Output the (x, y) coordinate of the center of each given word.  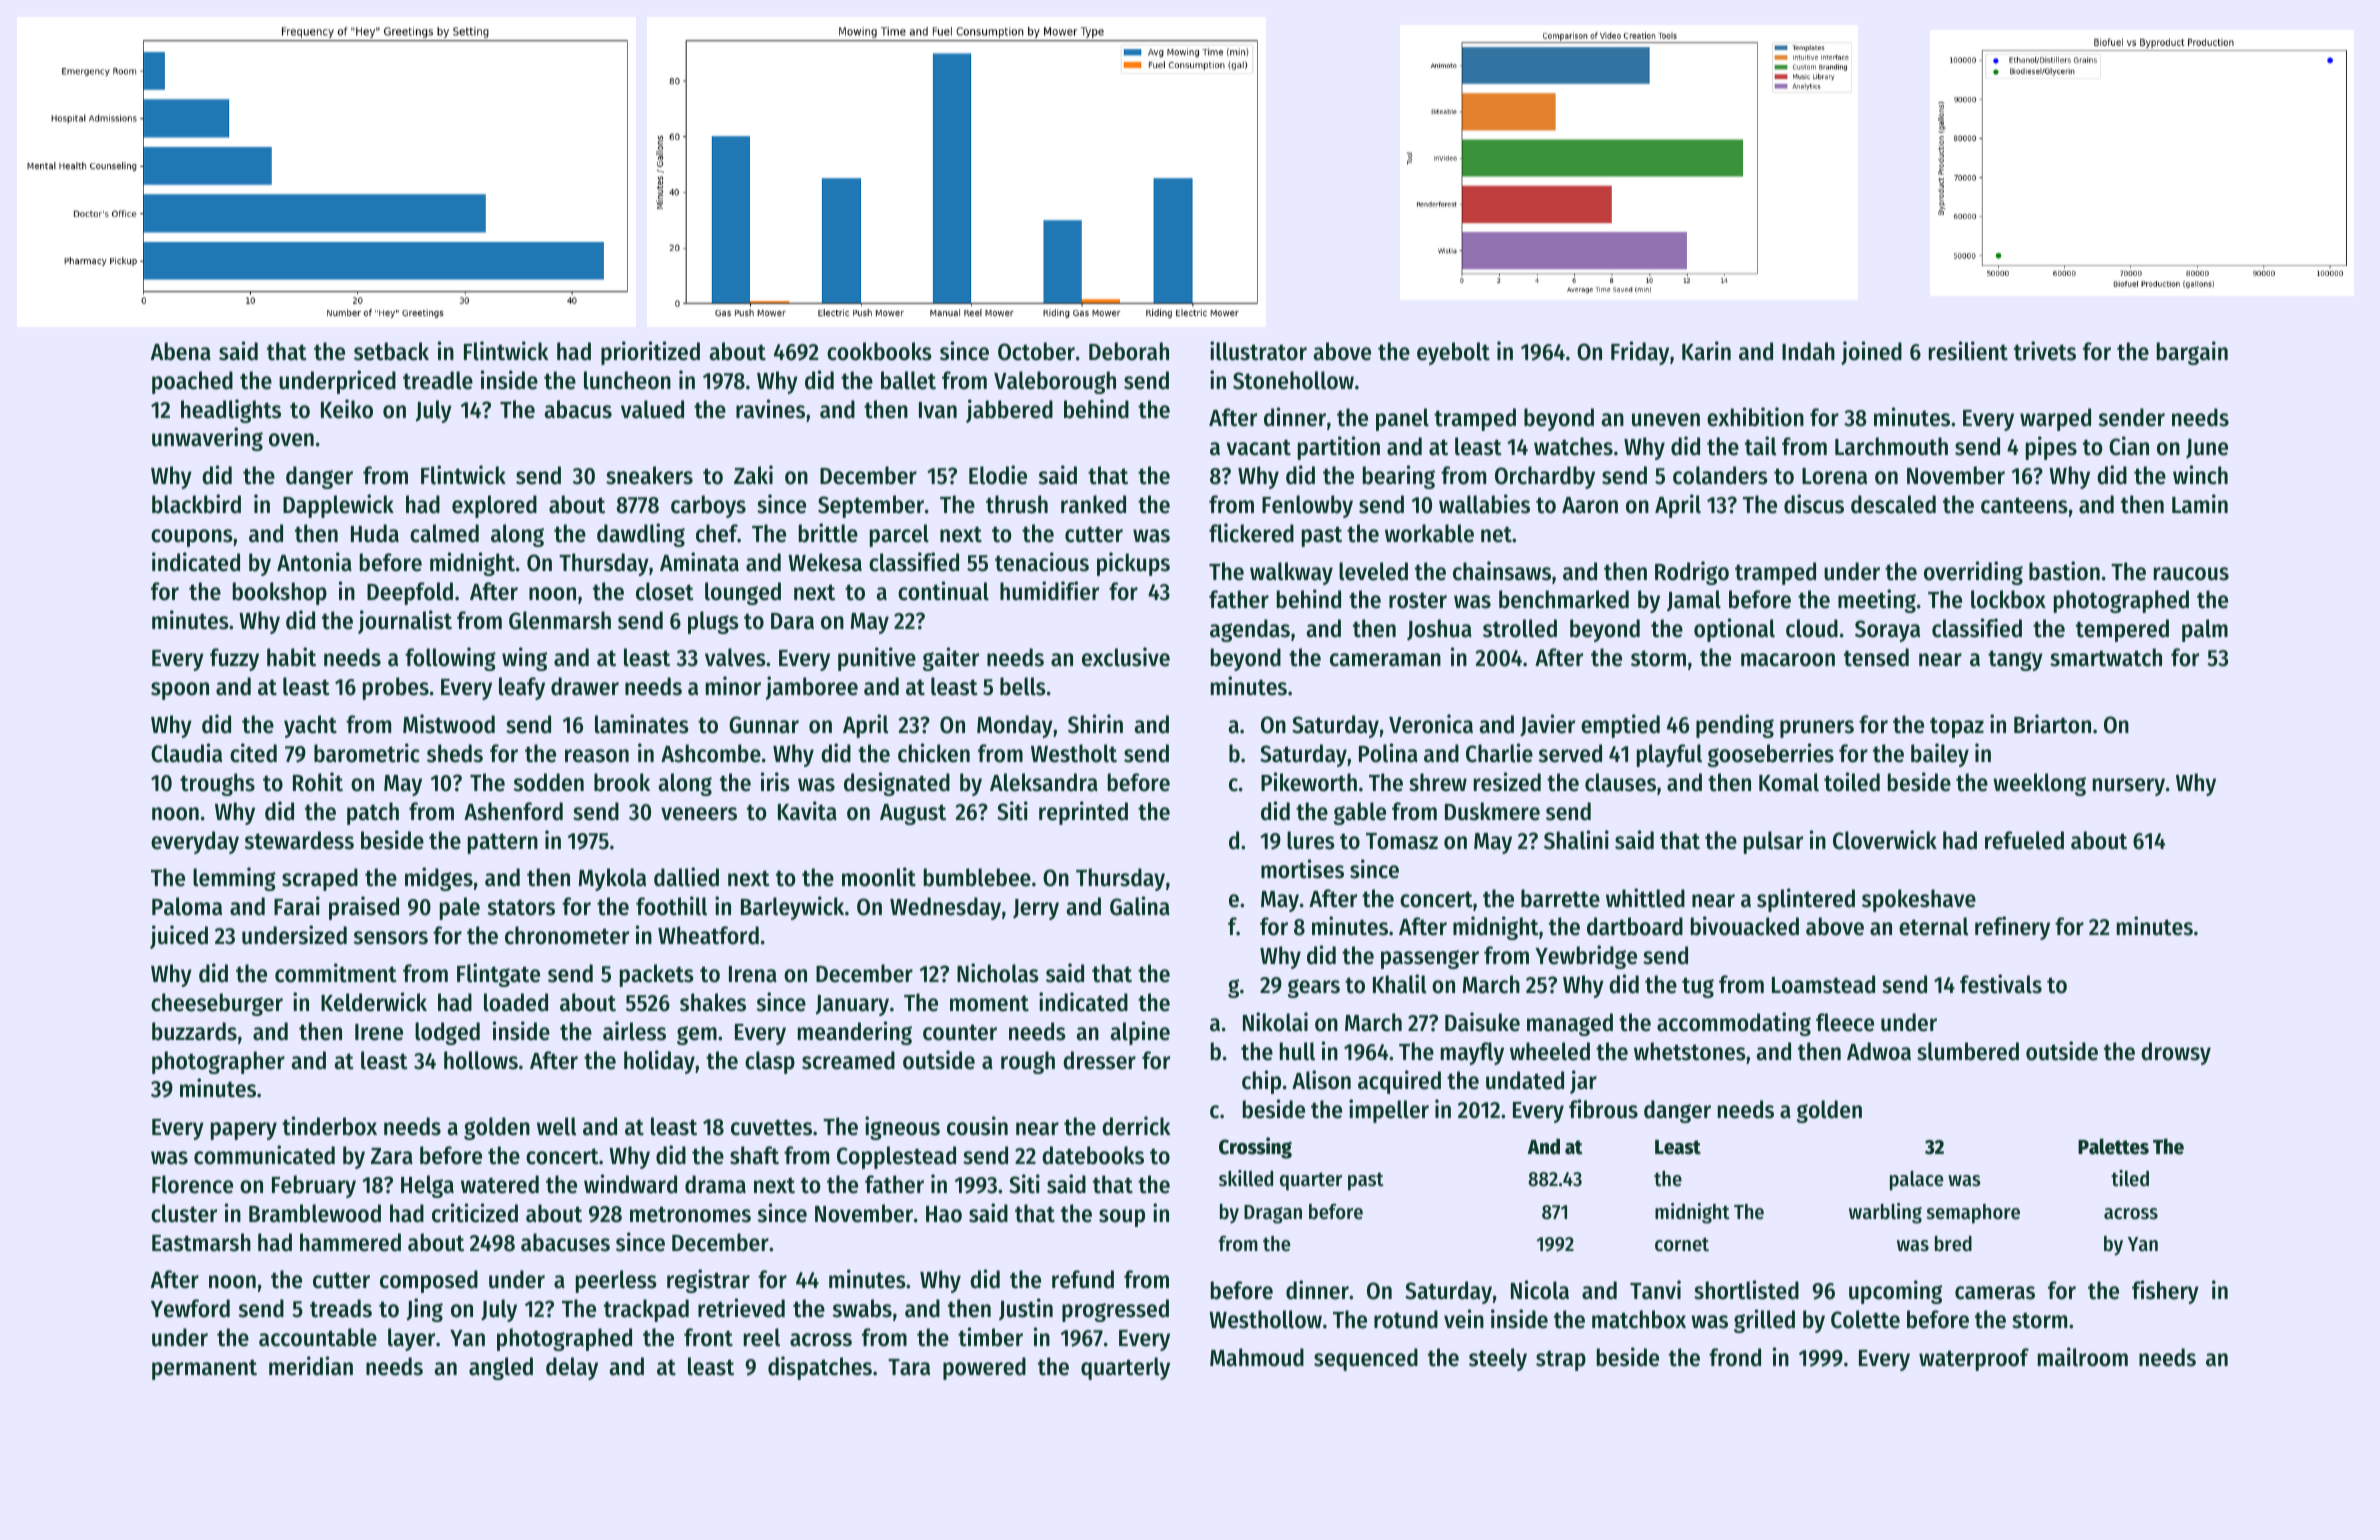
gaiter (951, 659)
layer (411, 1339)
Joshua (1439, 630)
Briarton (2052, 724)
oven (291, 440)
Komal (1789, 782)
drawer (585, 686)
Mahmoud (1257, 1357)
